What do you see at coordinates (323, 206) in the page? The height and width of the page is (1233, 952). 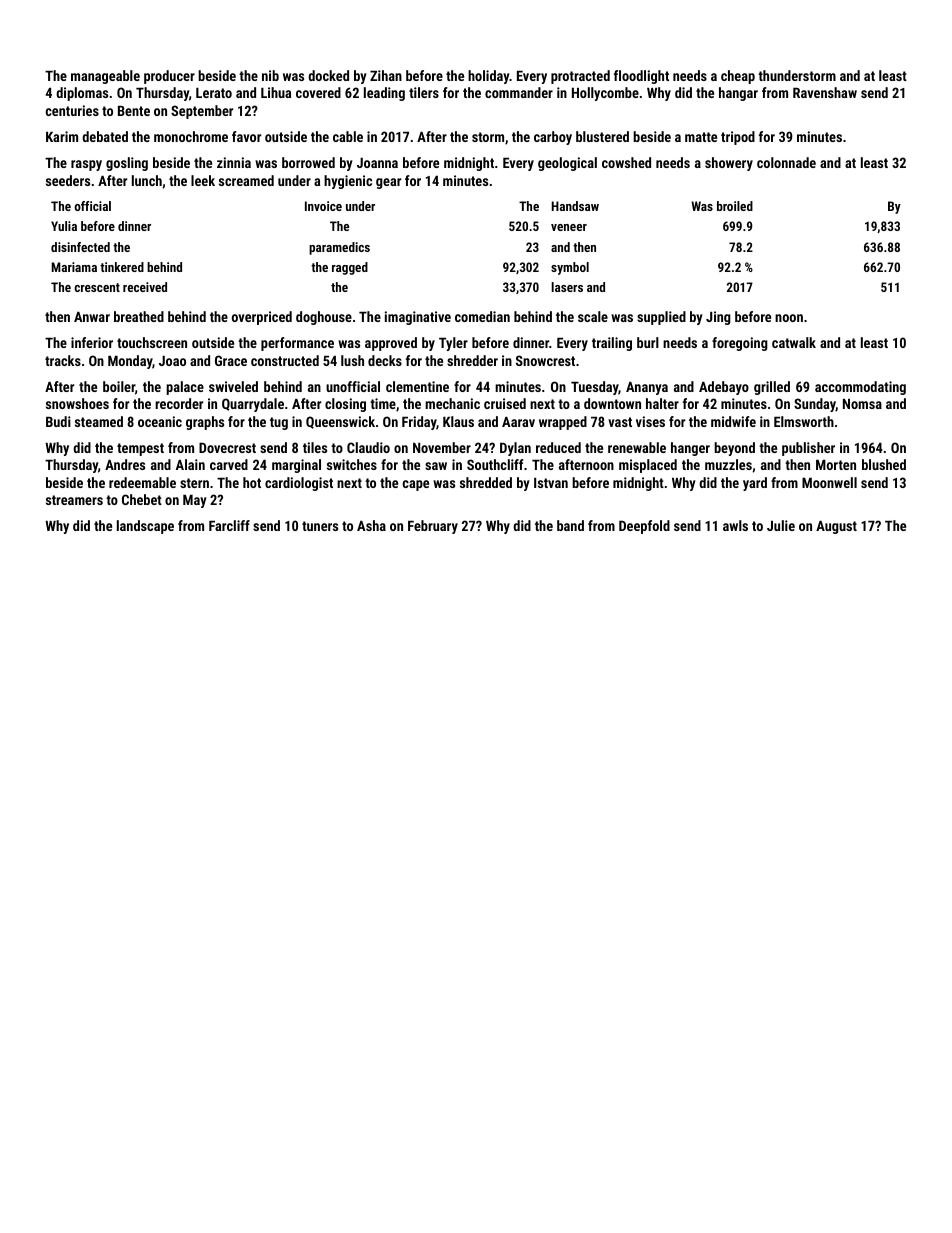 I see `Invoice` at bounding box center [323, 206].
